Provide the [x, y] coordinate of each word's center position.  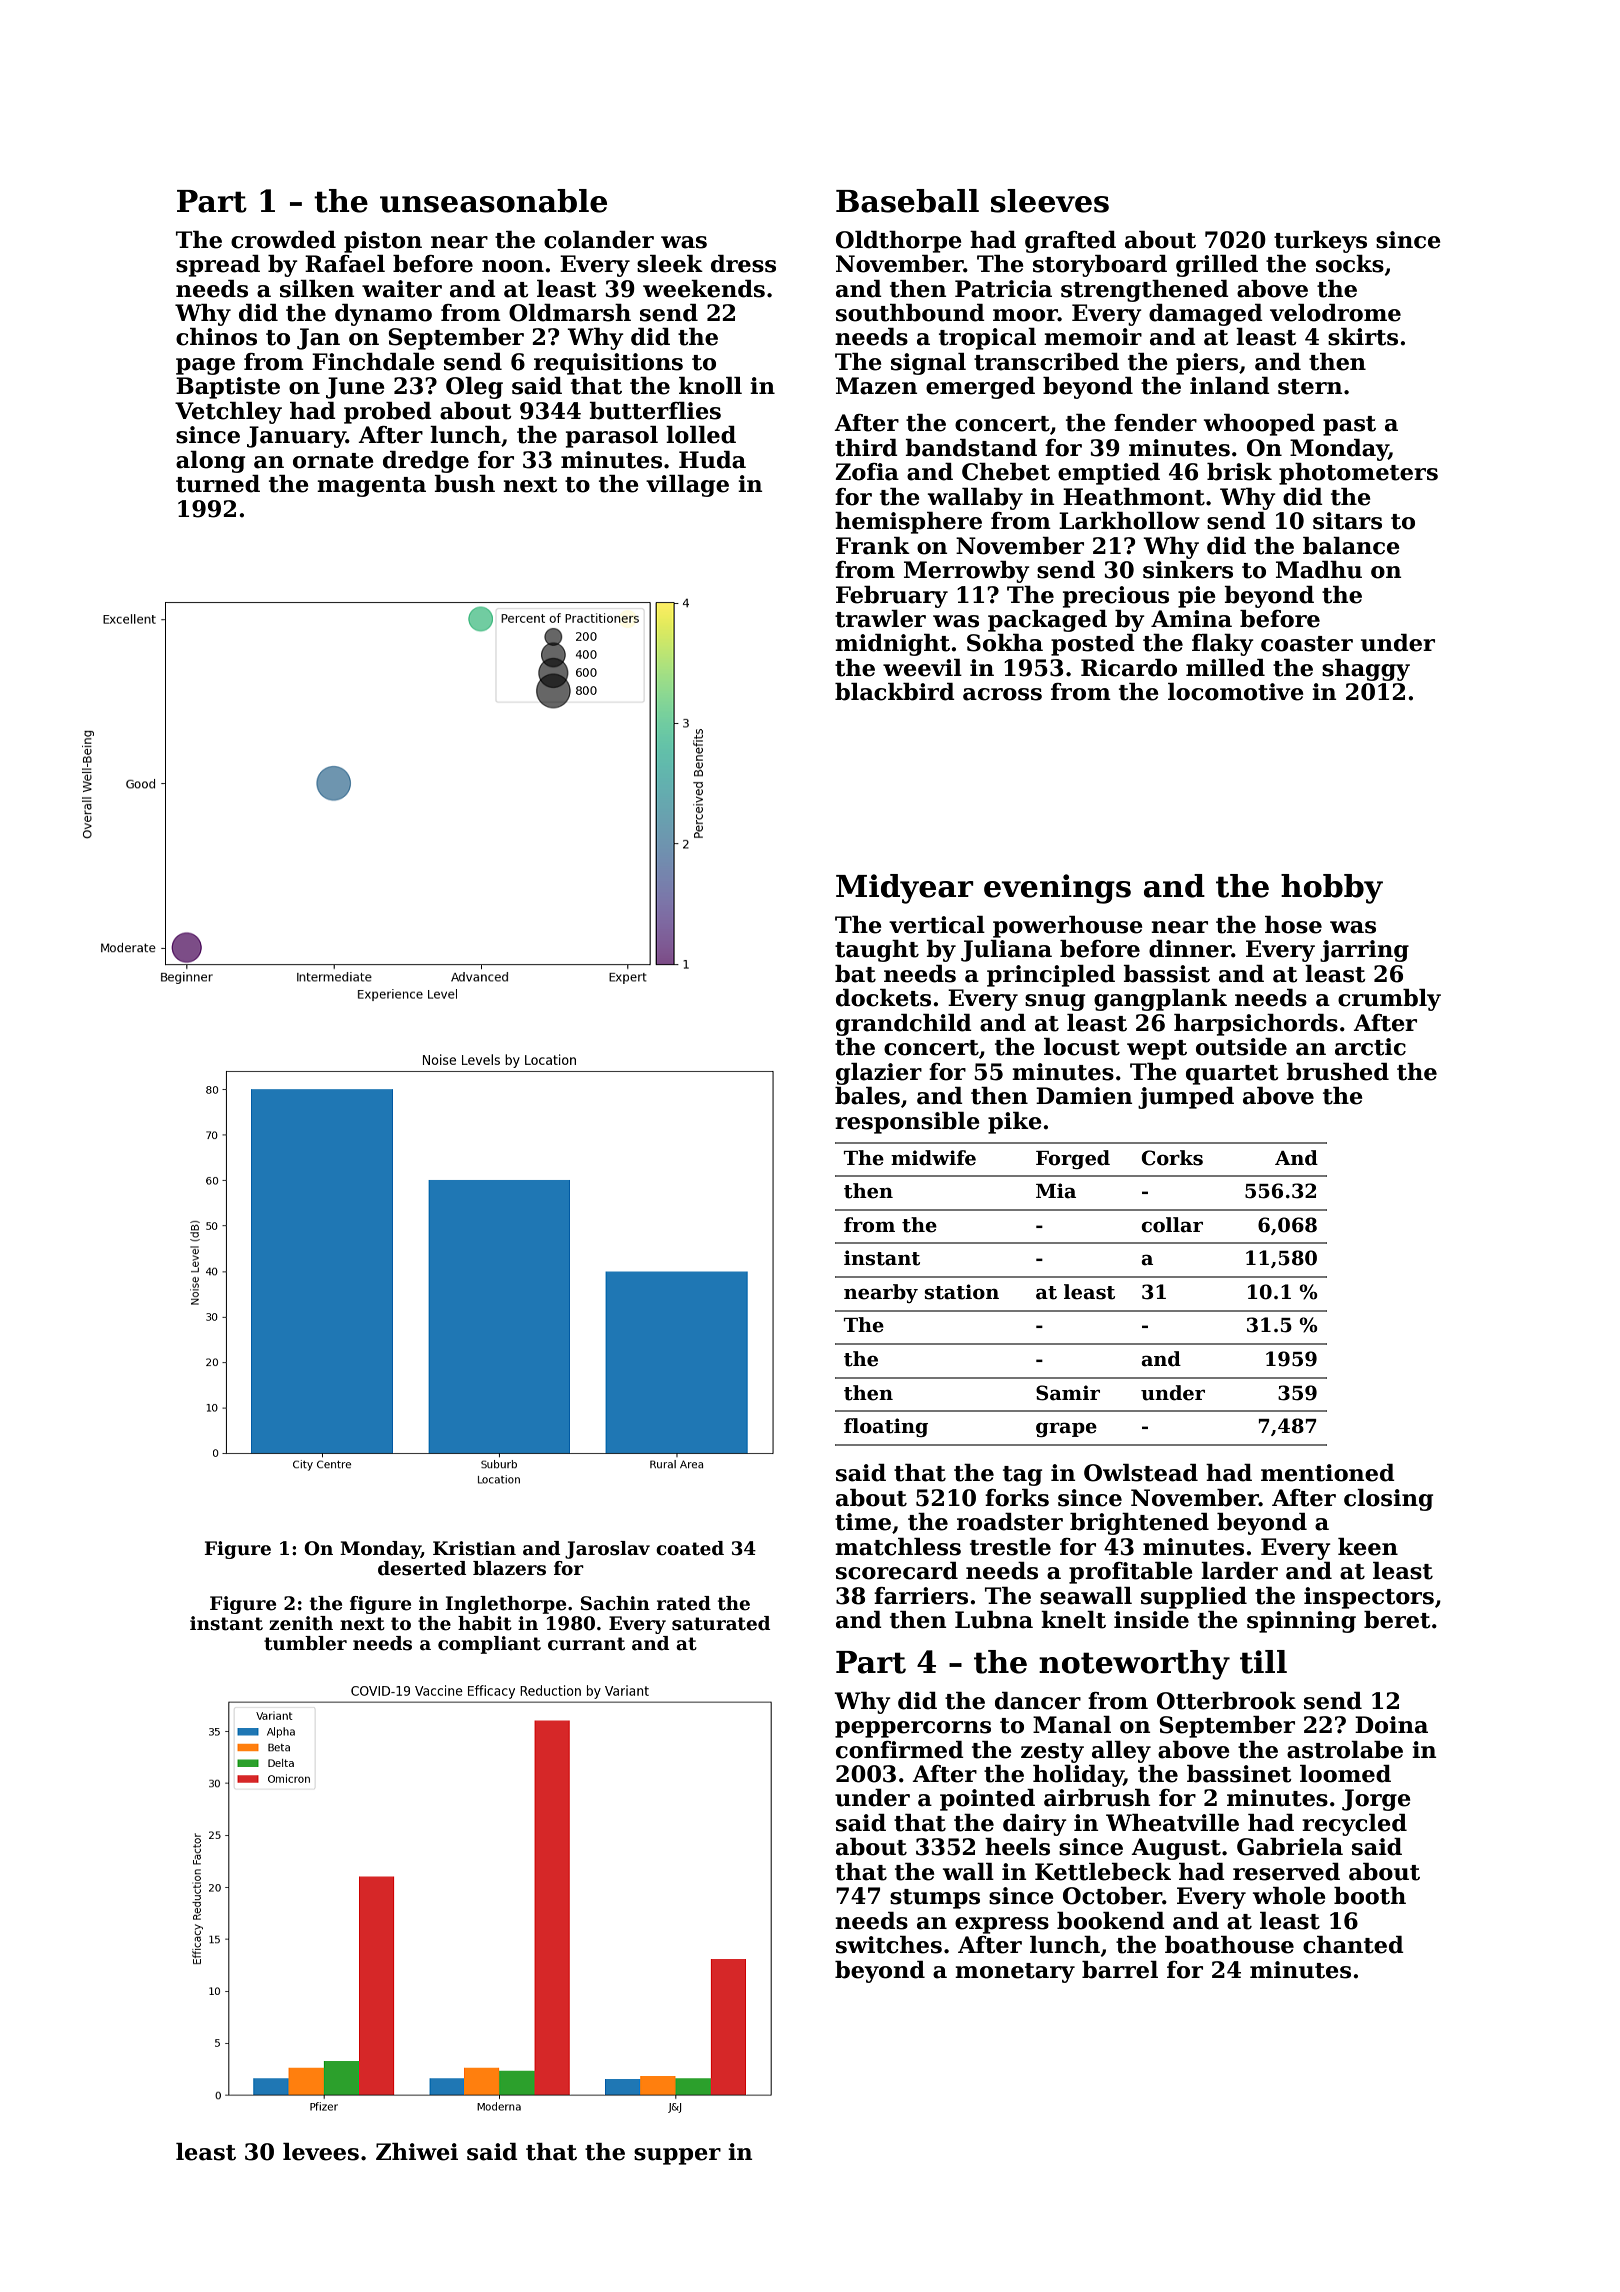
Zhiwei [417, 2152]
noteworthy [1134, 1665]
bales [867, 1096]
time [863, 1522]
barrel [1120, 1970]
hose [1293, 925]
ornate [333, 461]
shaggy [1366, 670]
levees [321, 2152]
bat [855, 974]
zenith [301, 1623]
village [687, 486]
